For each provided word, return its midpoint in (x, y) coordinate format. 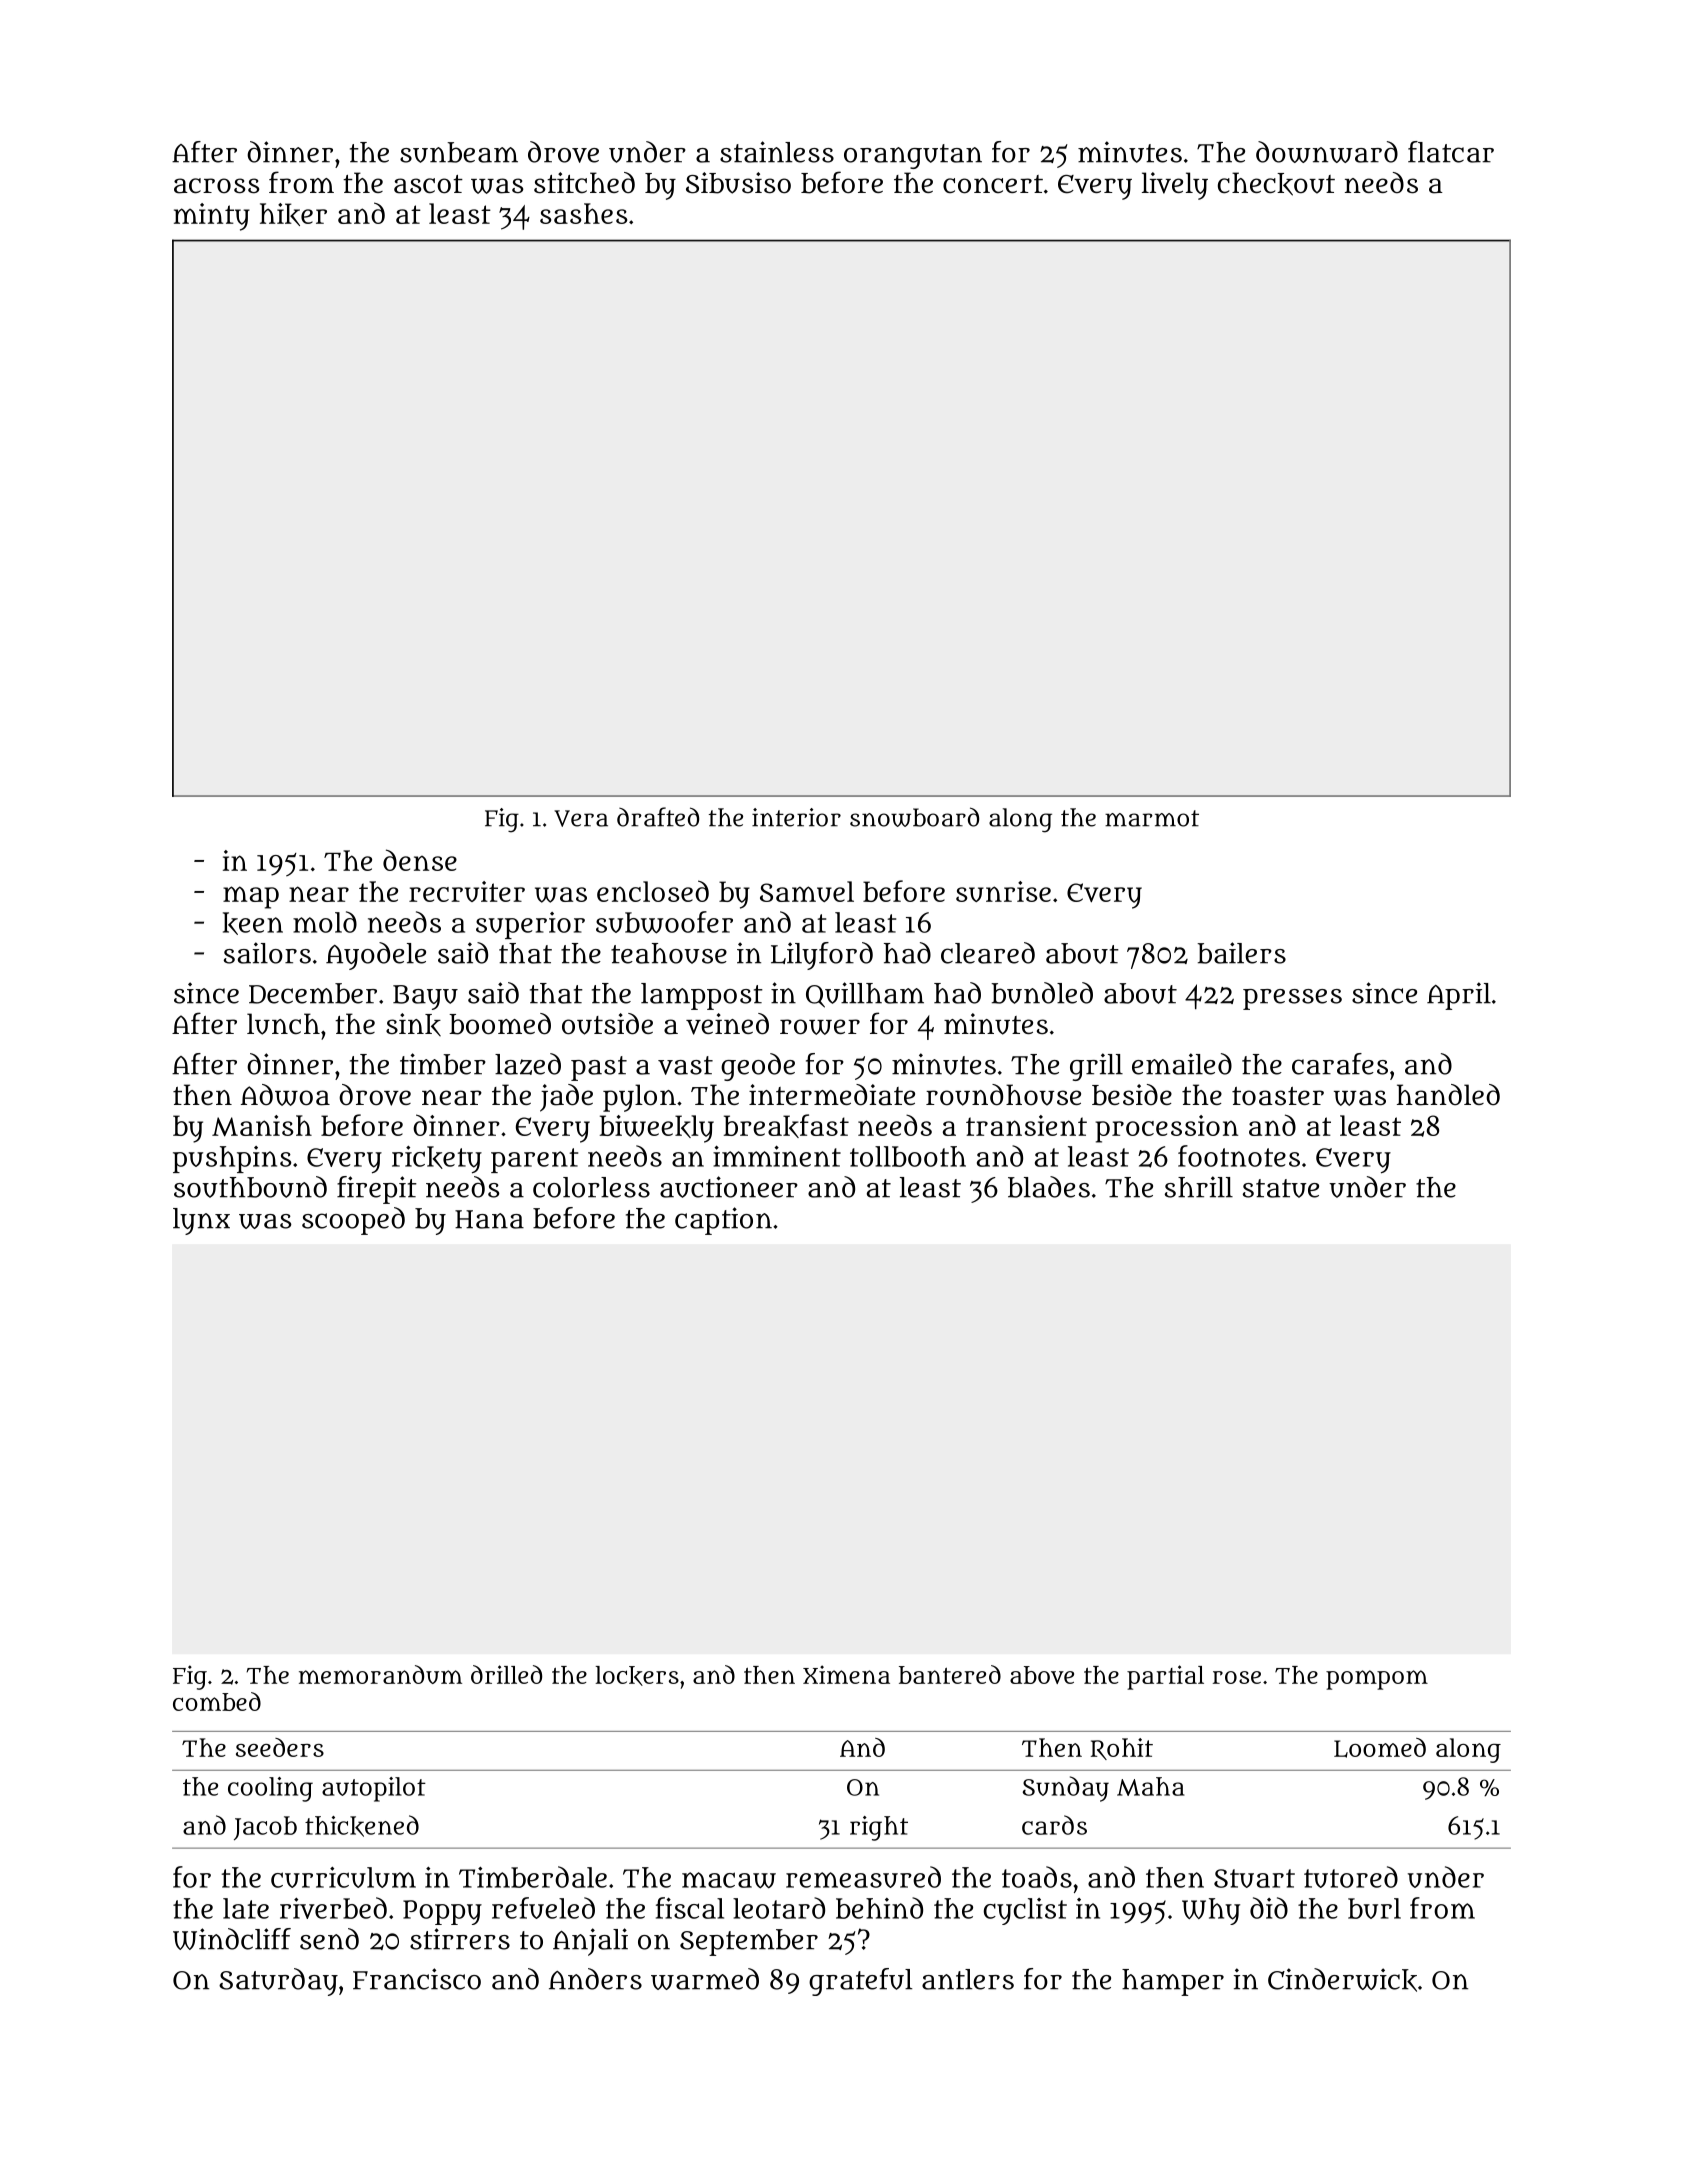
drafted (658, 817)
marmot (1152, 818)
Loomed (1380, 1748)
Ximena (846, 1674)
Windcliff (232, 1939)
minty (212, 217)
